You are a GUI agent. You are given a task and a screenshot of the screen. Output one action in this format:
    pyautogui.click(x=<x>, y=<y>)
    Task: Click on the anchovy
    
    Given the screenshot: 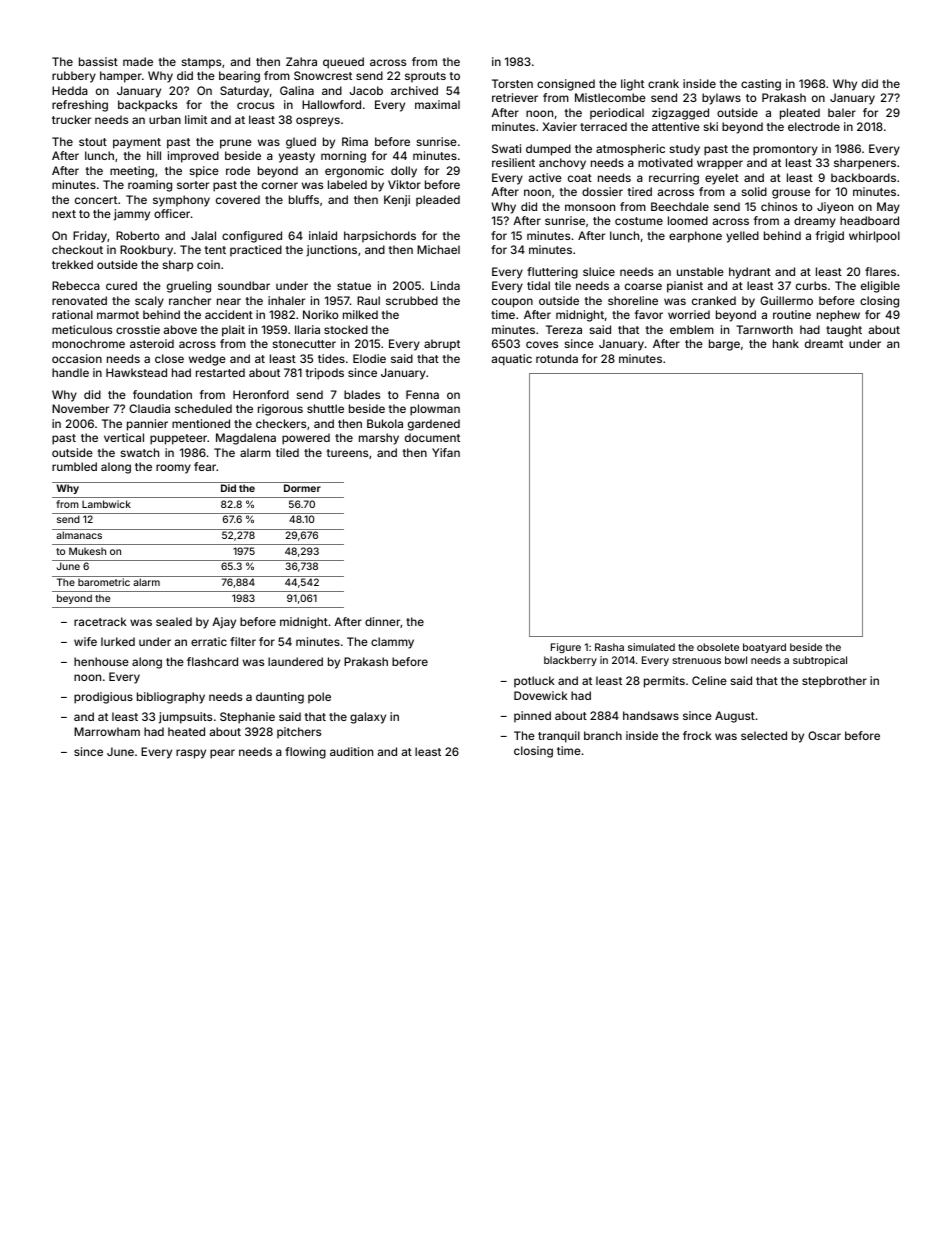 What is the action you would take?
    pyautogui.click(x=562, y=164)
